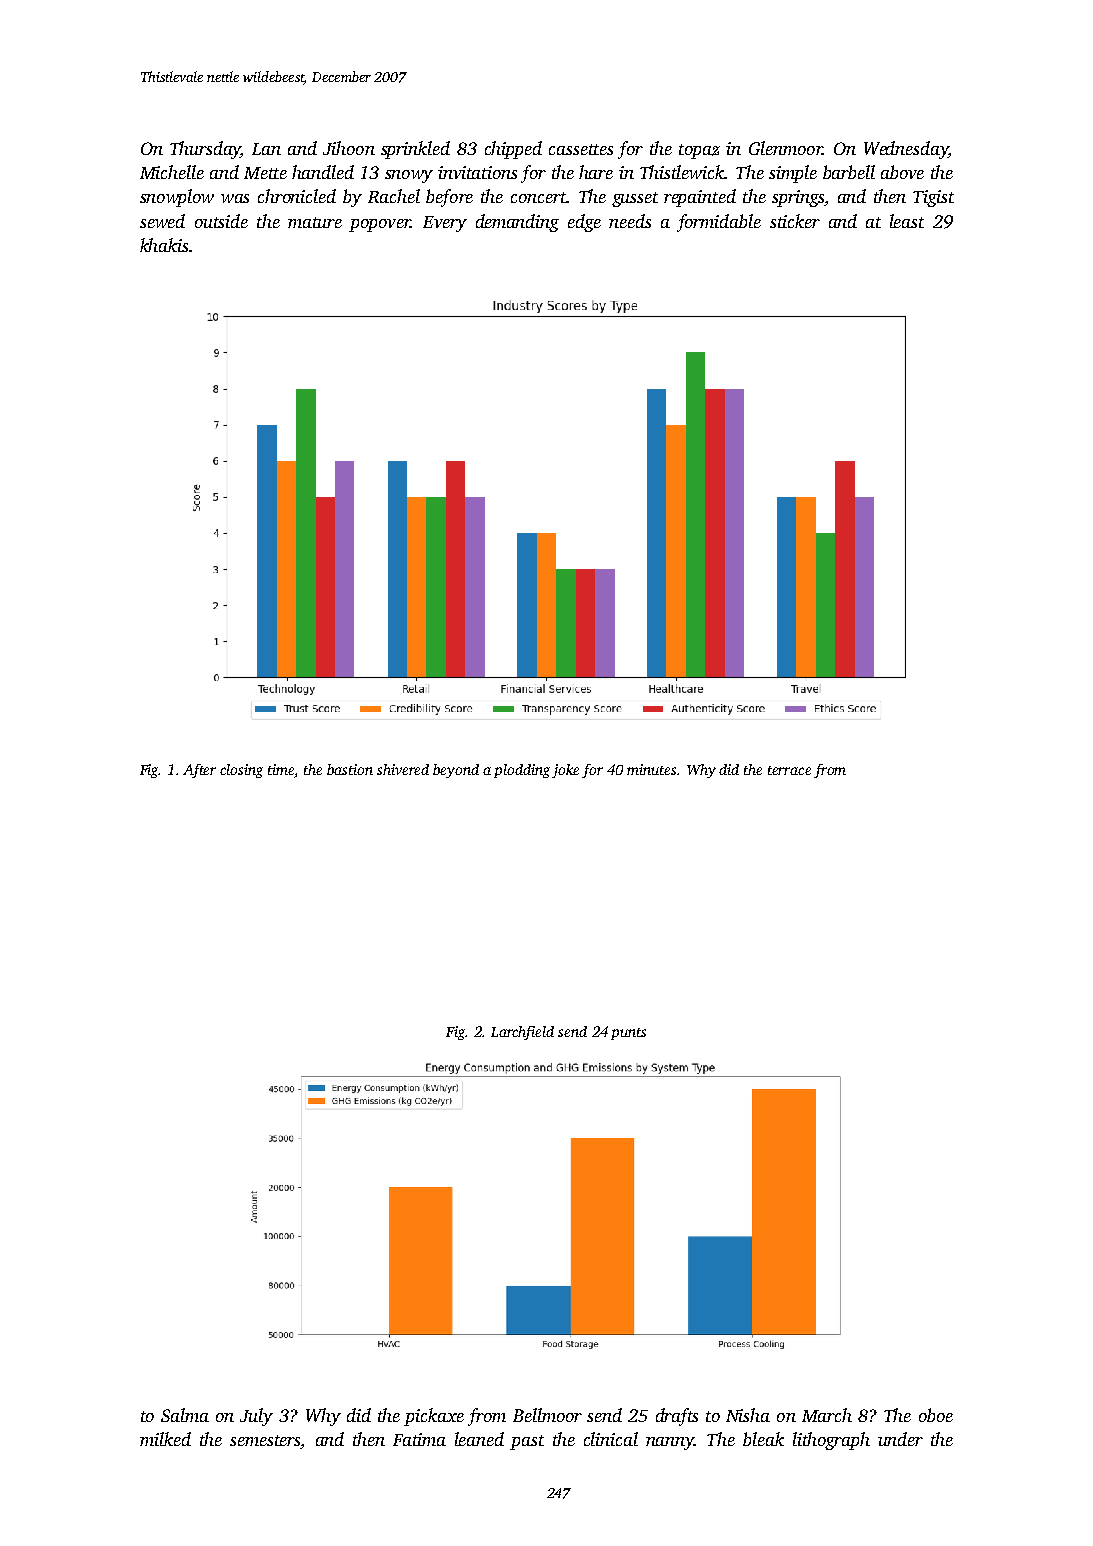 This page has height=1546, width=1093. What do you see at coordinates (185, 1415) in the page?
I see `Salma` at bounding box center [185, 1415].
